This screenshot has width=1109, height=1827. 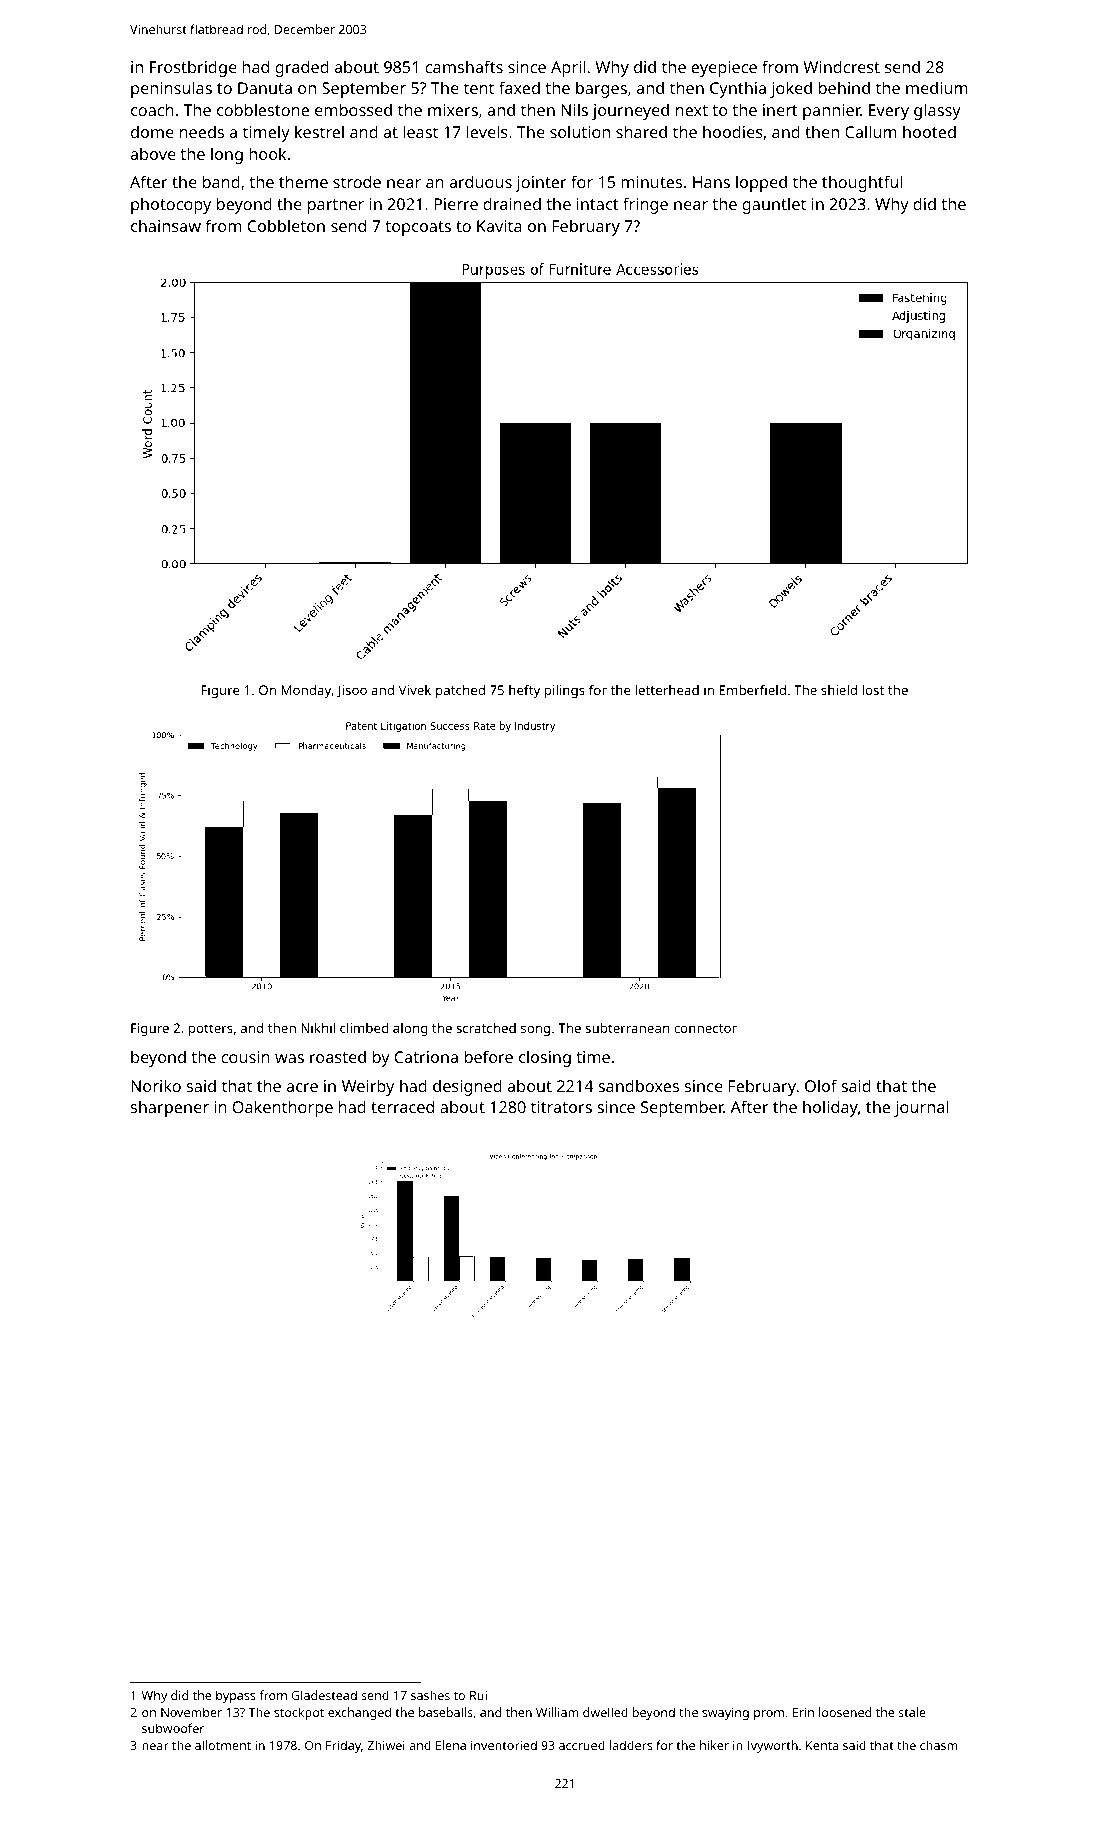 I want to click on hefty, so click(x=524, y=691).
